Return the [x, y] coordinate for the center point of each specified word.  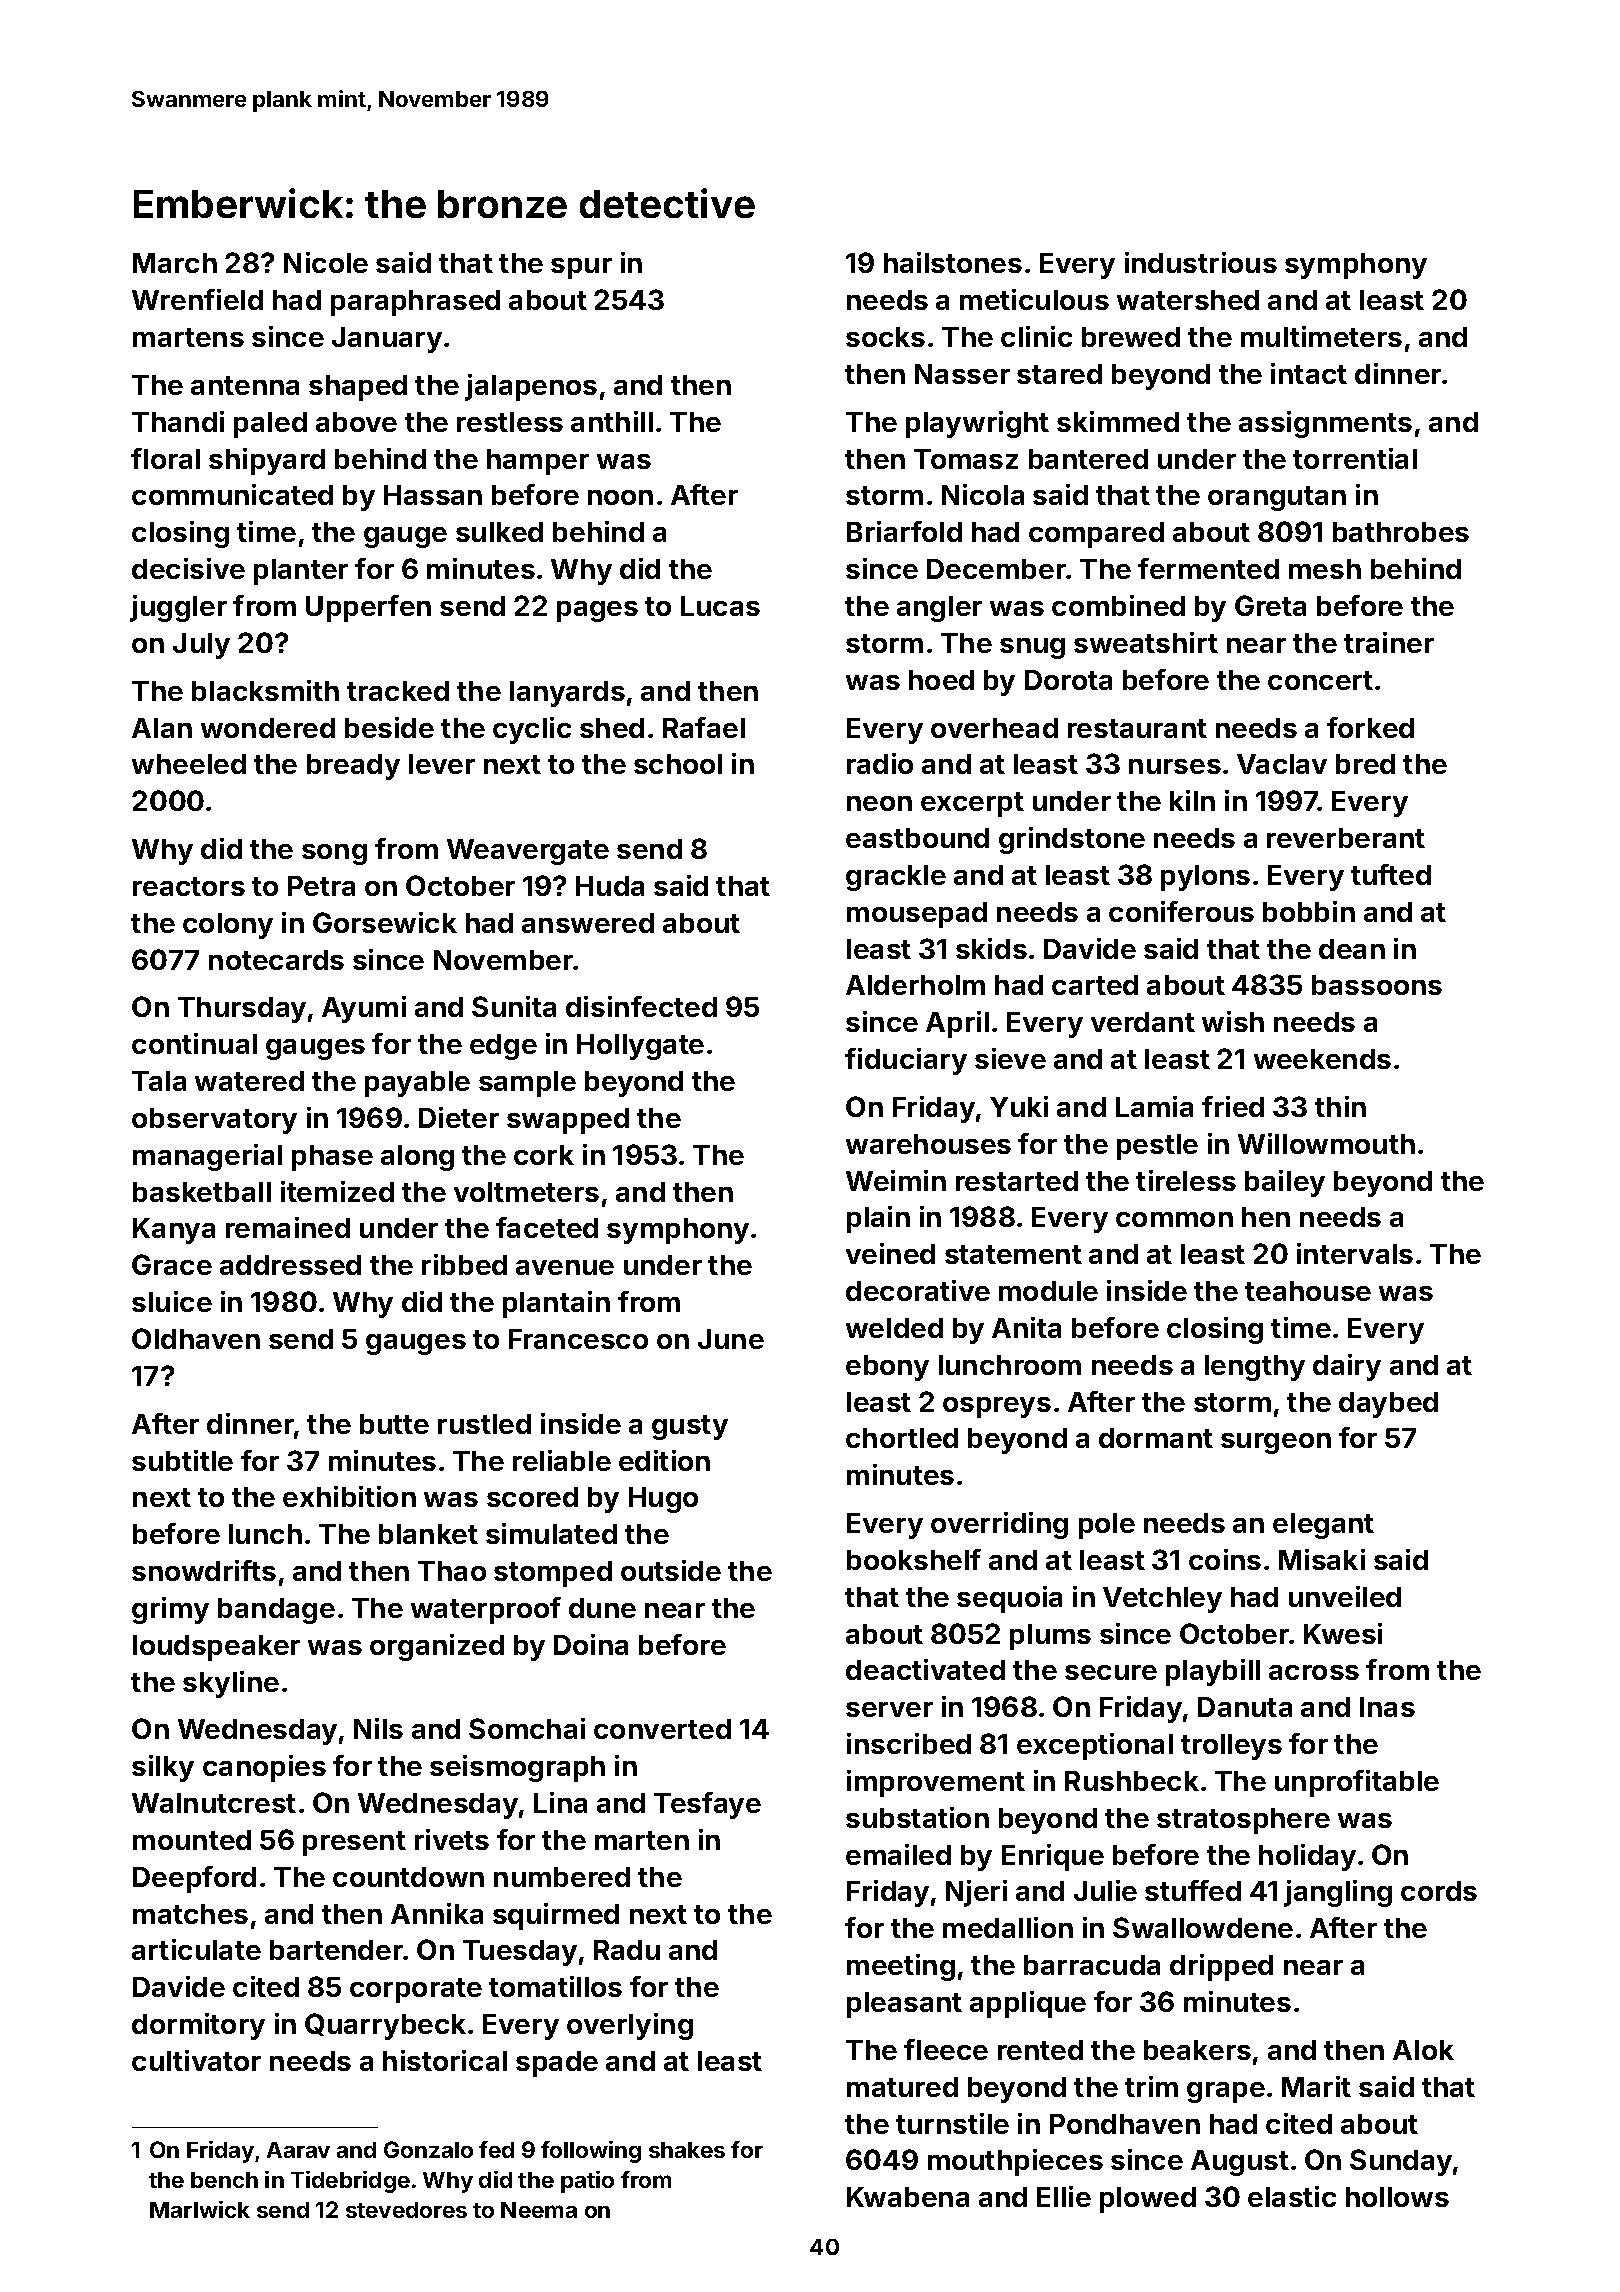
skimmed [1118, 421]
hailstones [953, 262]
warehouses [928, 1144]
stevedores [406, 2210]
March [175, 263]
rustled [484, 1424]
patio [587, 2182]
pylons [1205, 878]
